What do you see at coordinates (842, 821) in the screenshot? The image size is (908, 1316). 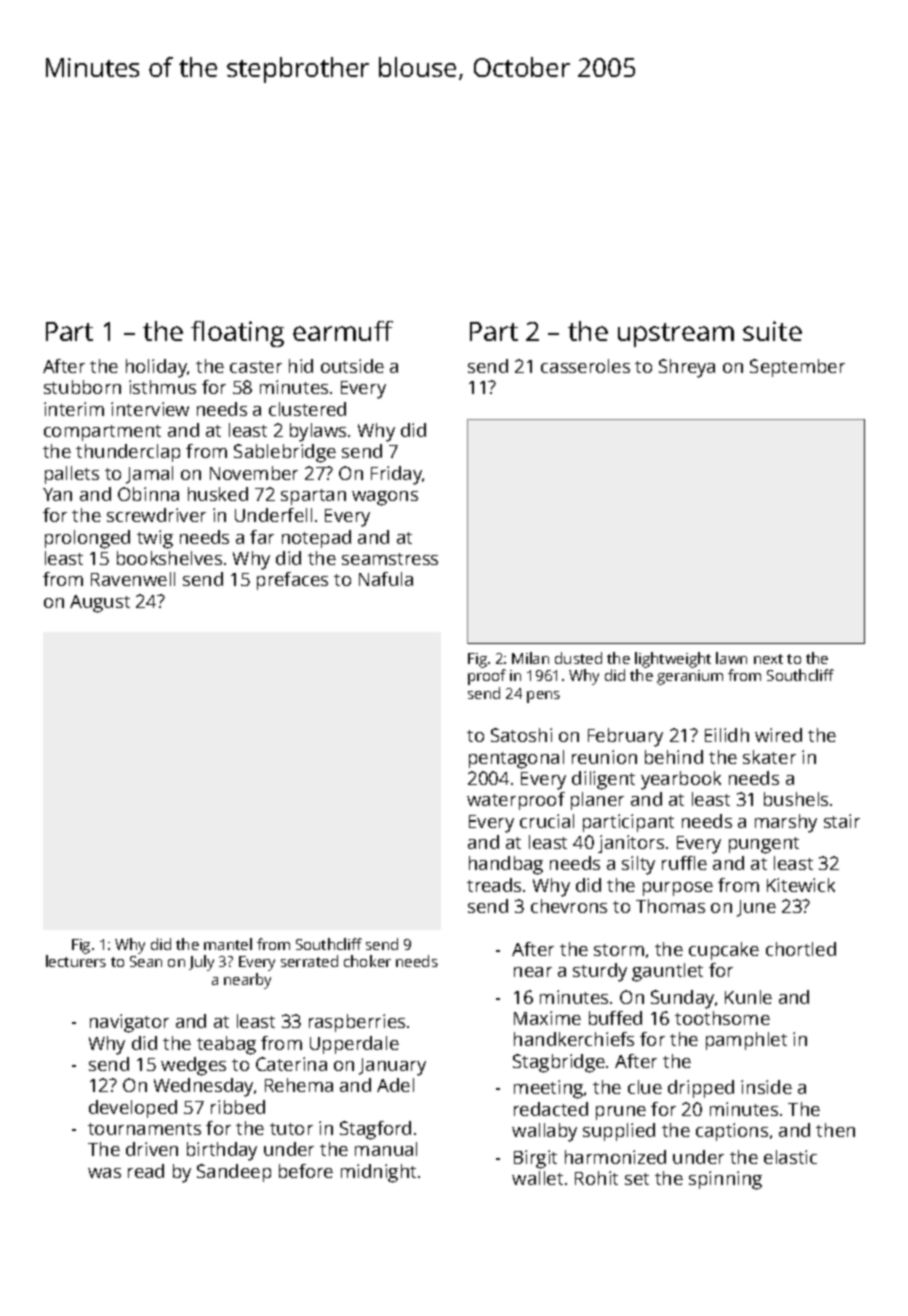 I see `stair` at bounding box center [842, 821].
